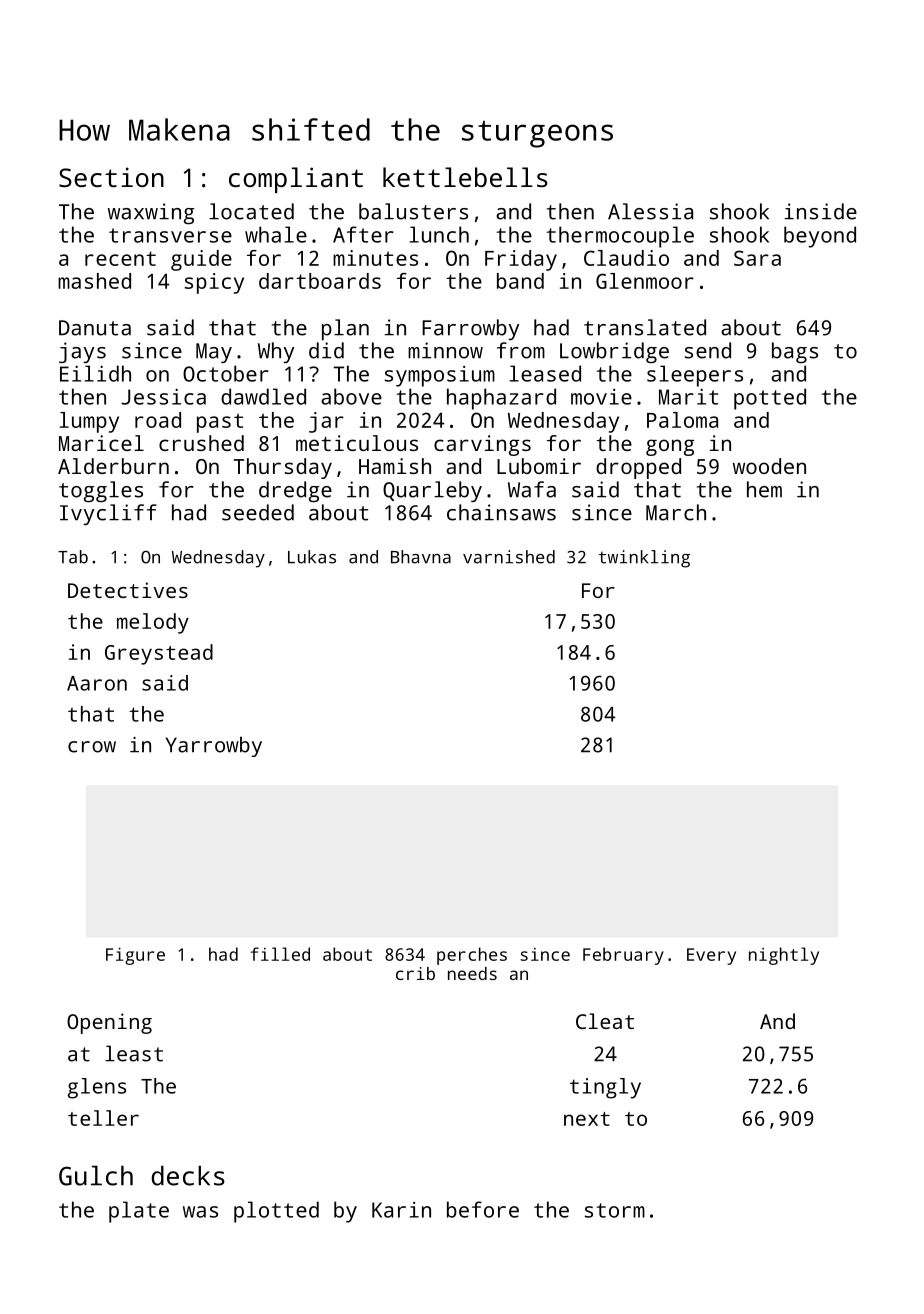  Describe the element at coordinates (650, 211) in the screenshot. I see `Alessia` at that location.
